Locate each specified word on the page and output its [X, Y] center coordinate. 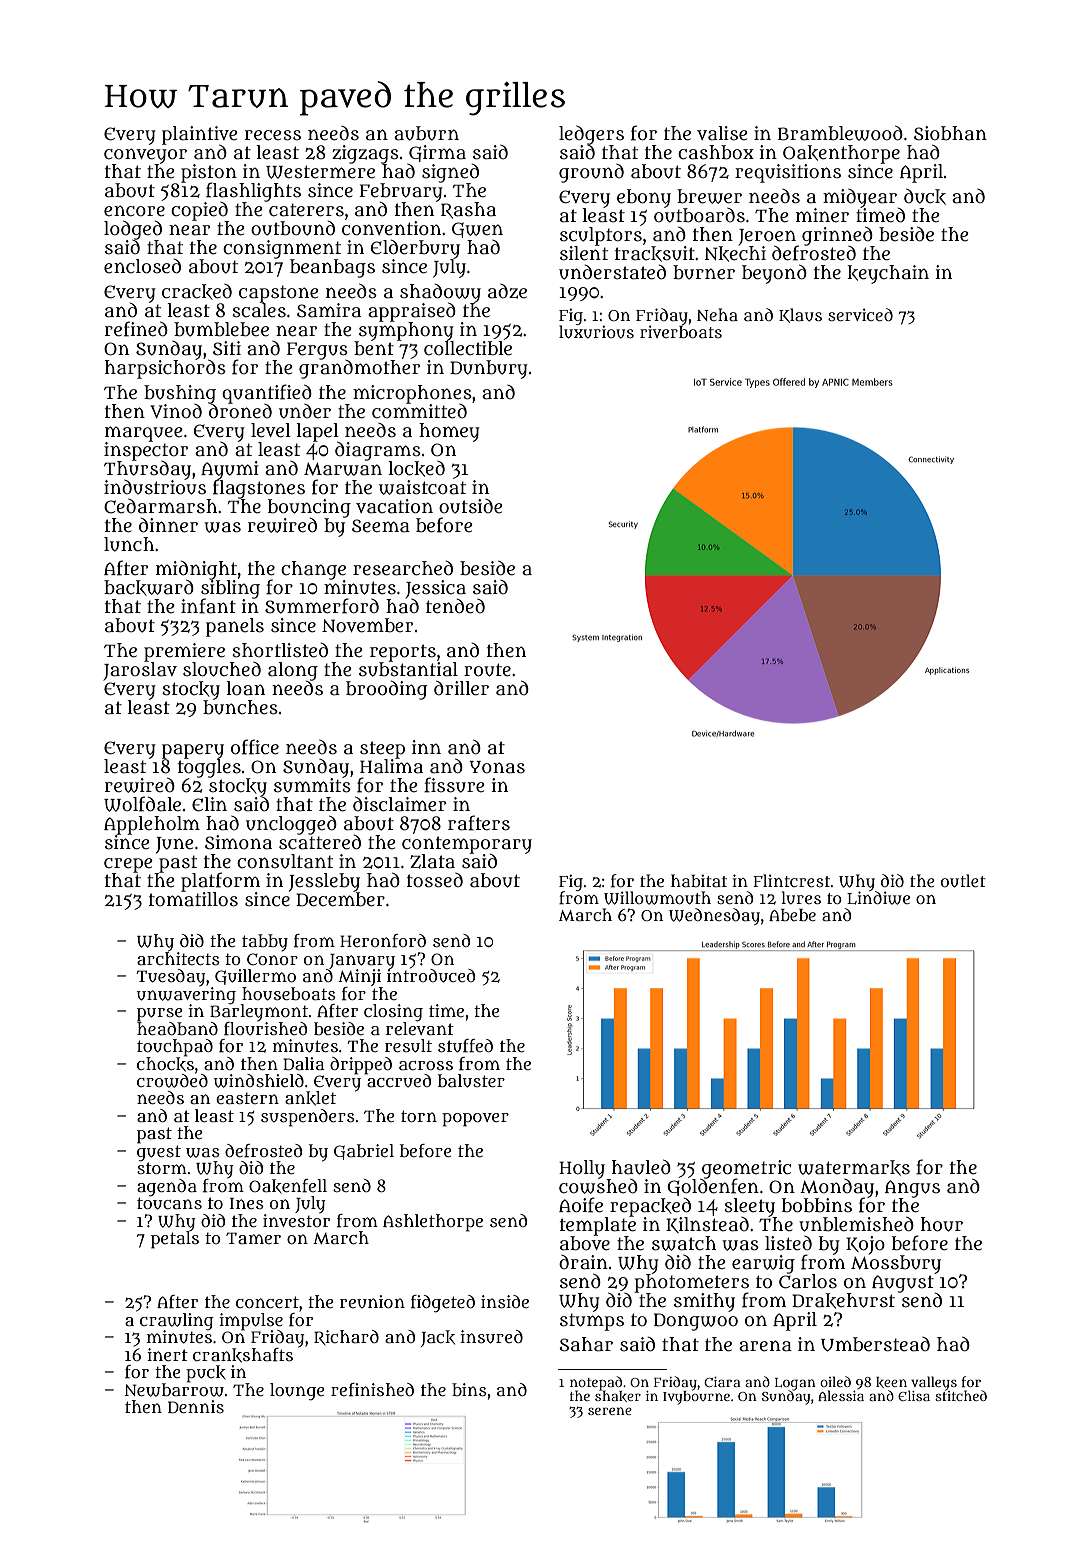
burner [704, 272]
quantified [267, 393]
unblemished [856, 1224]
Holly [582, 1169]
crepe [128, 865]
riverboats [681, 331]
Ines [247, 1203]
